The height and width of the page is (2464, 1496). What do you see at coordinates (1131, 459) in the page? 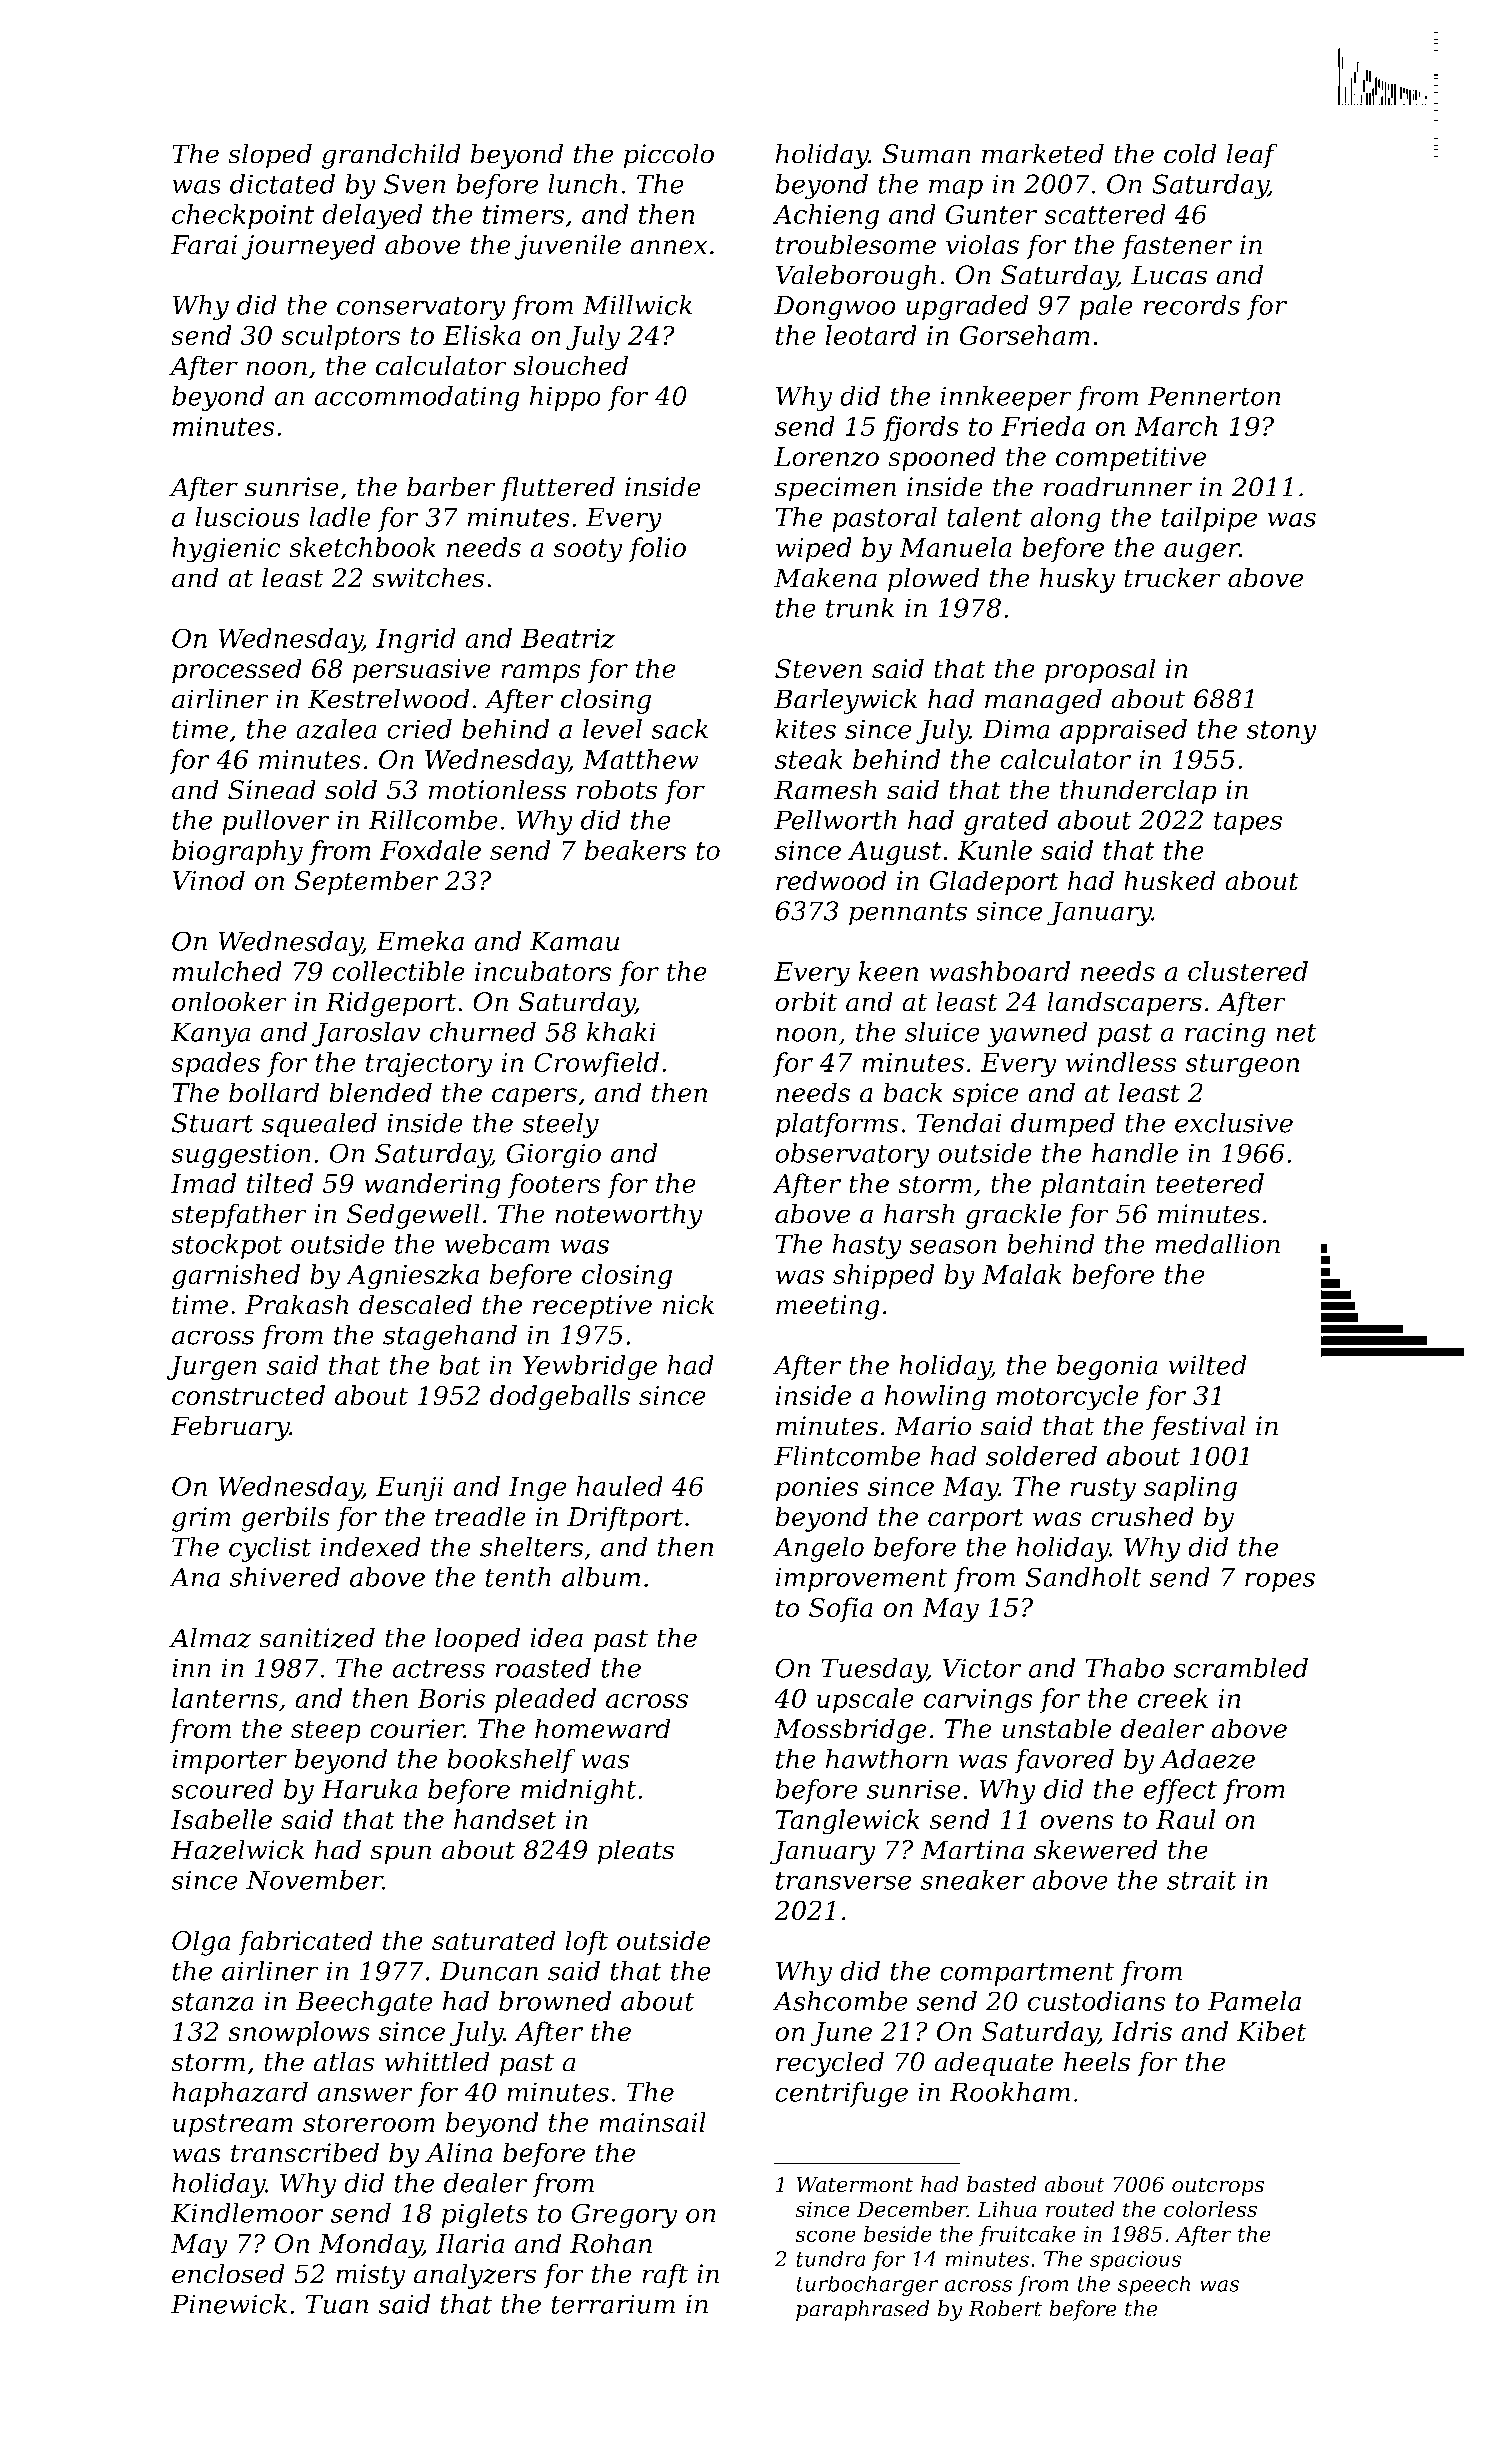
I see `competitive` at bounding box center [1131, 459].
